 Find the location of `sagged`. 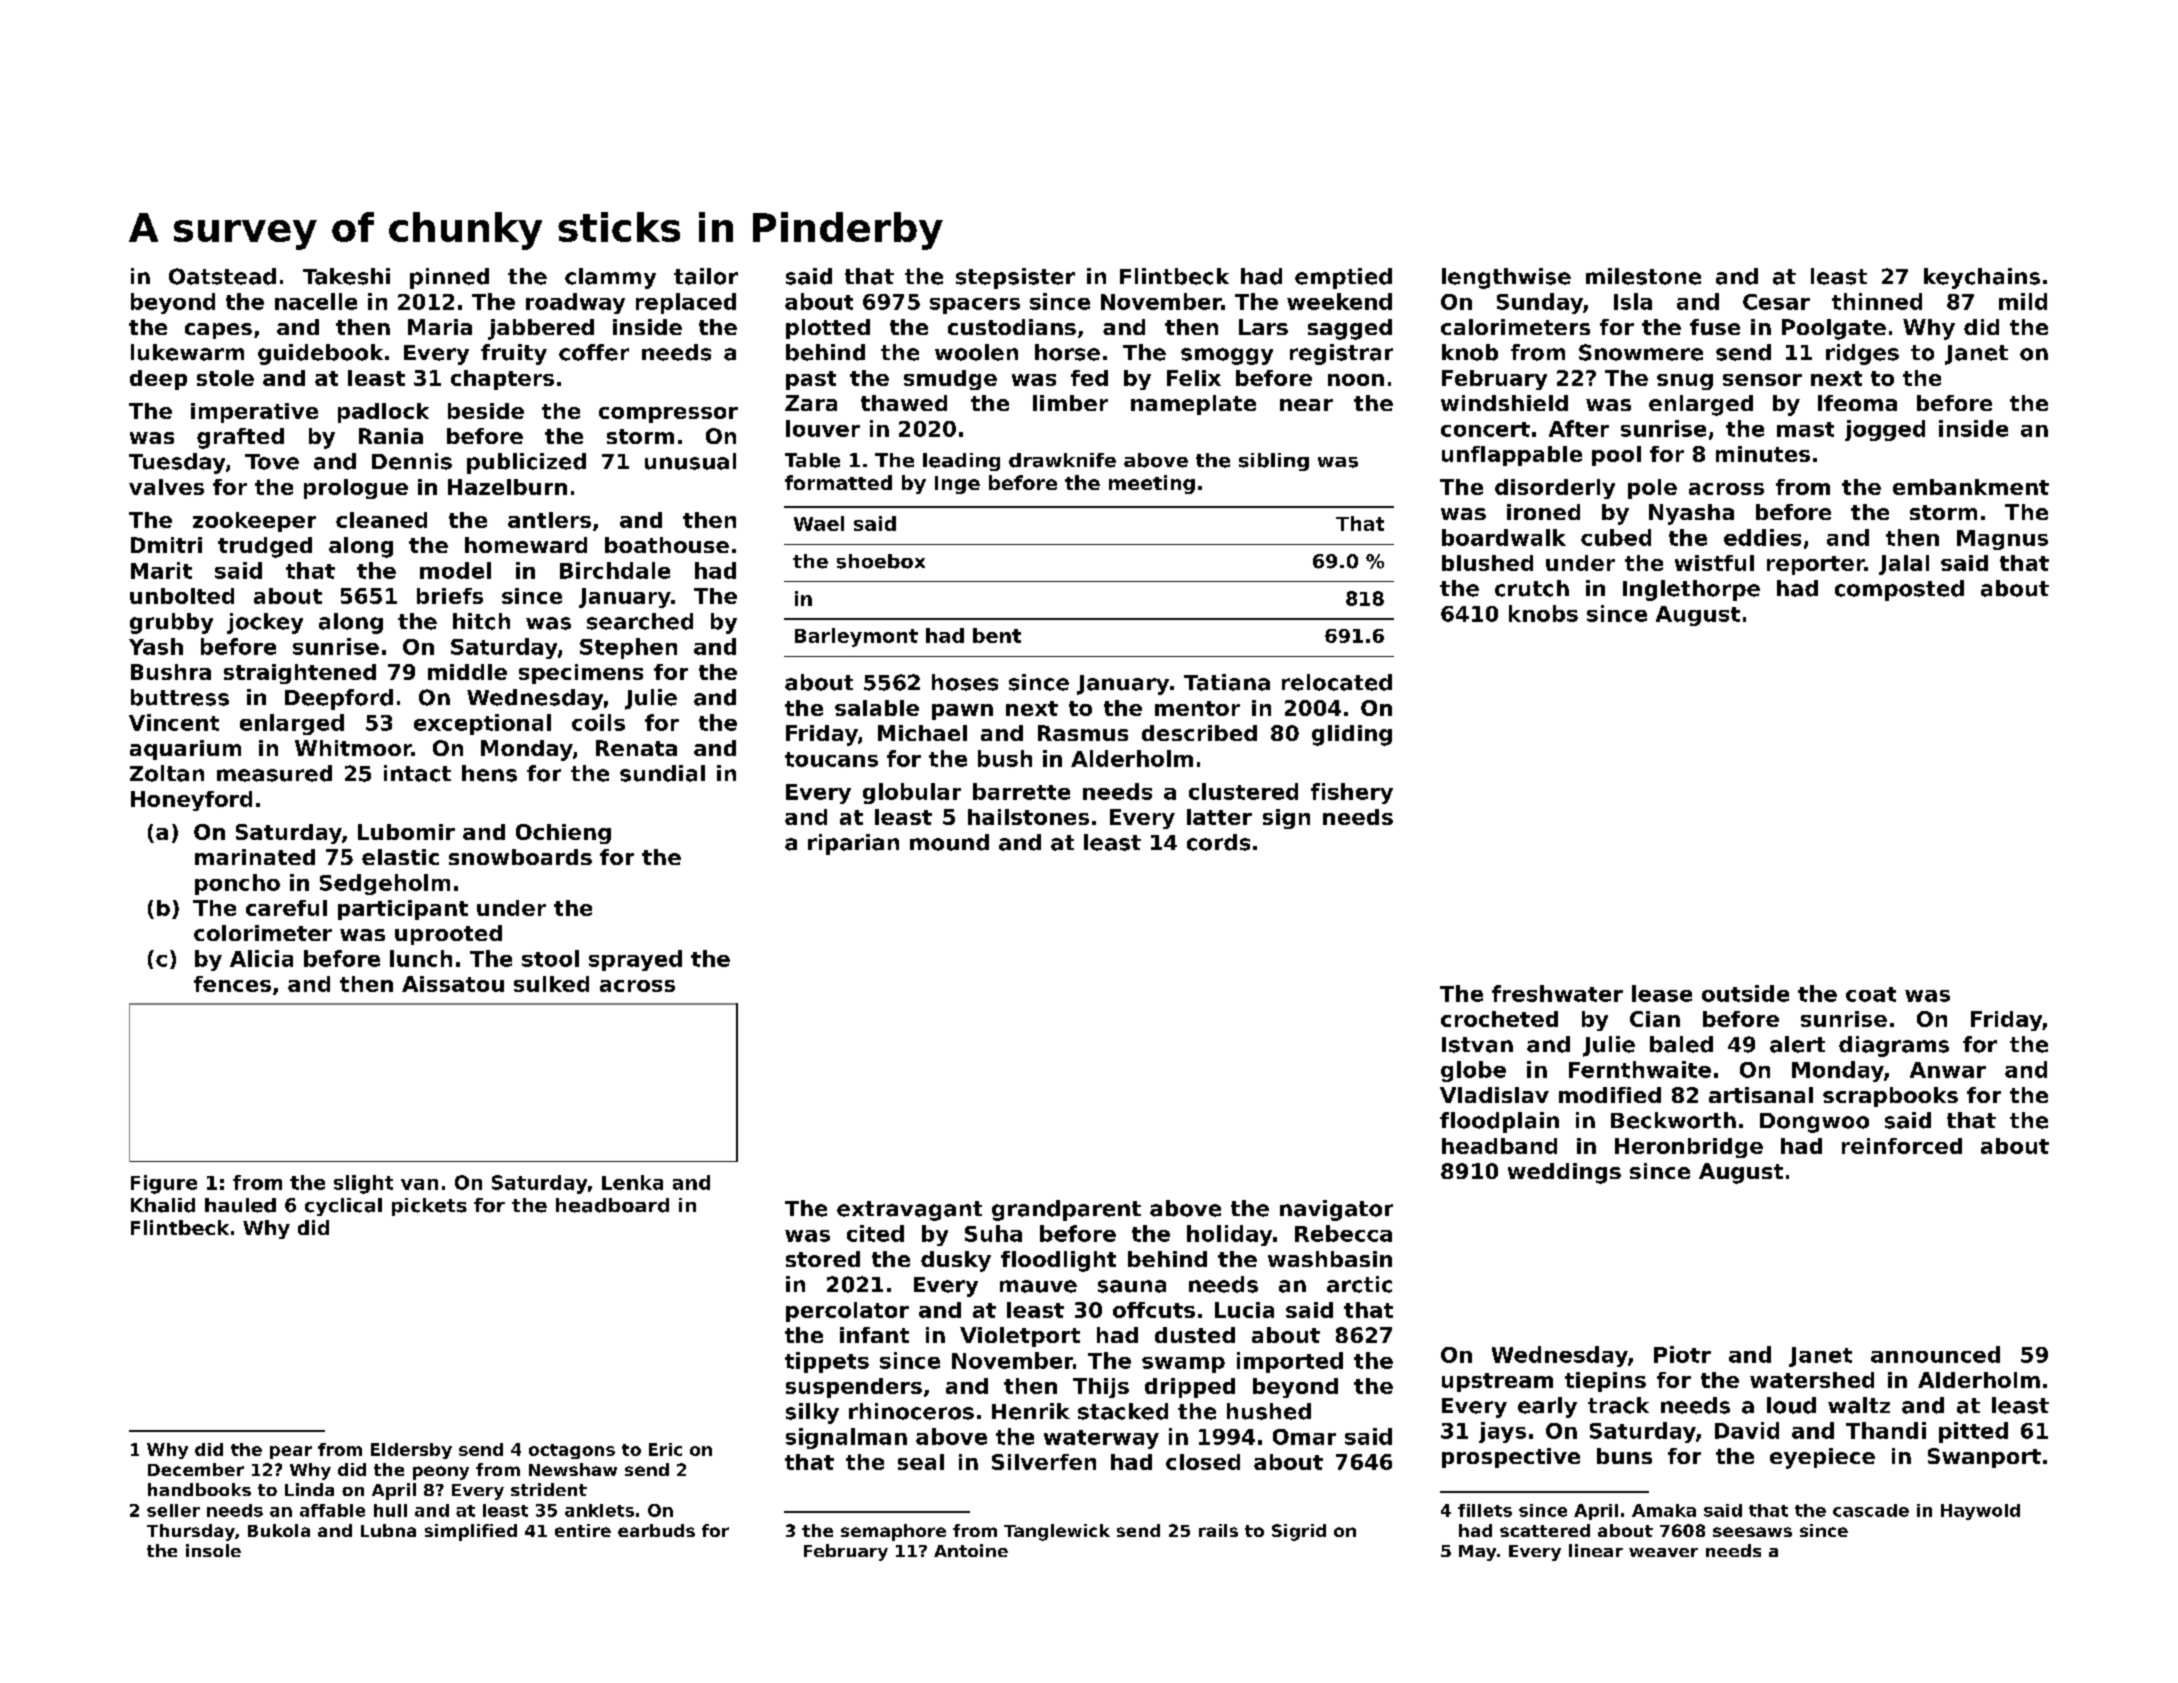

sagged is located at coordinates (1350, 329).
